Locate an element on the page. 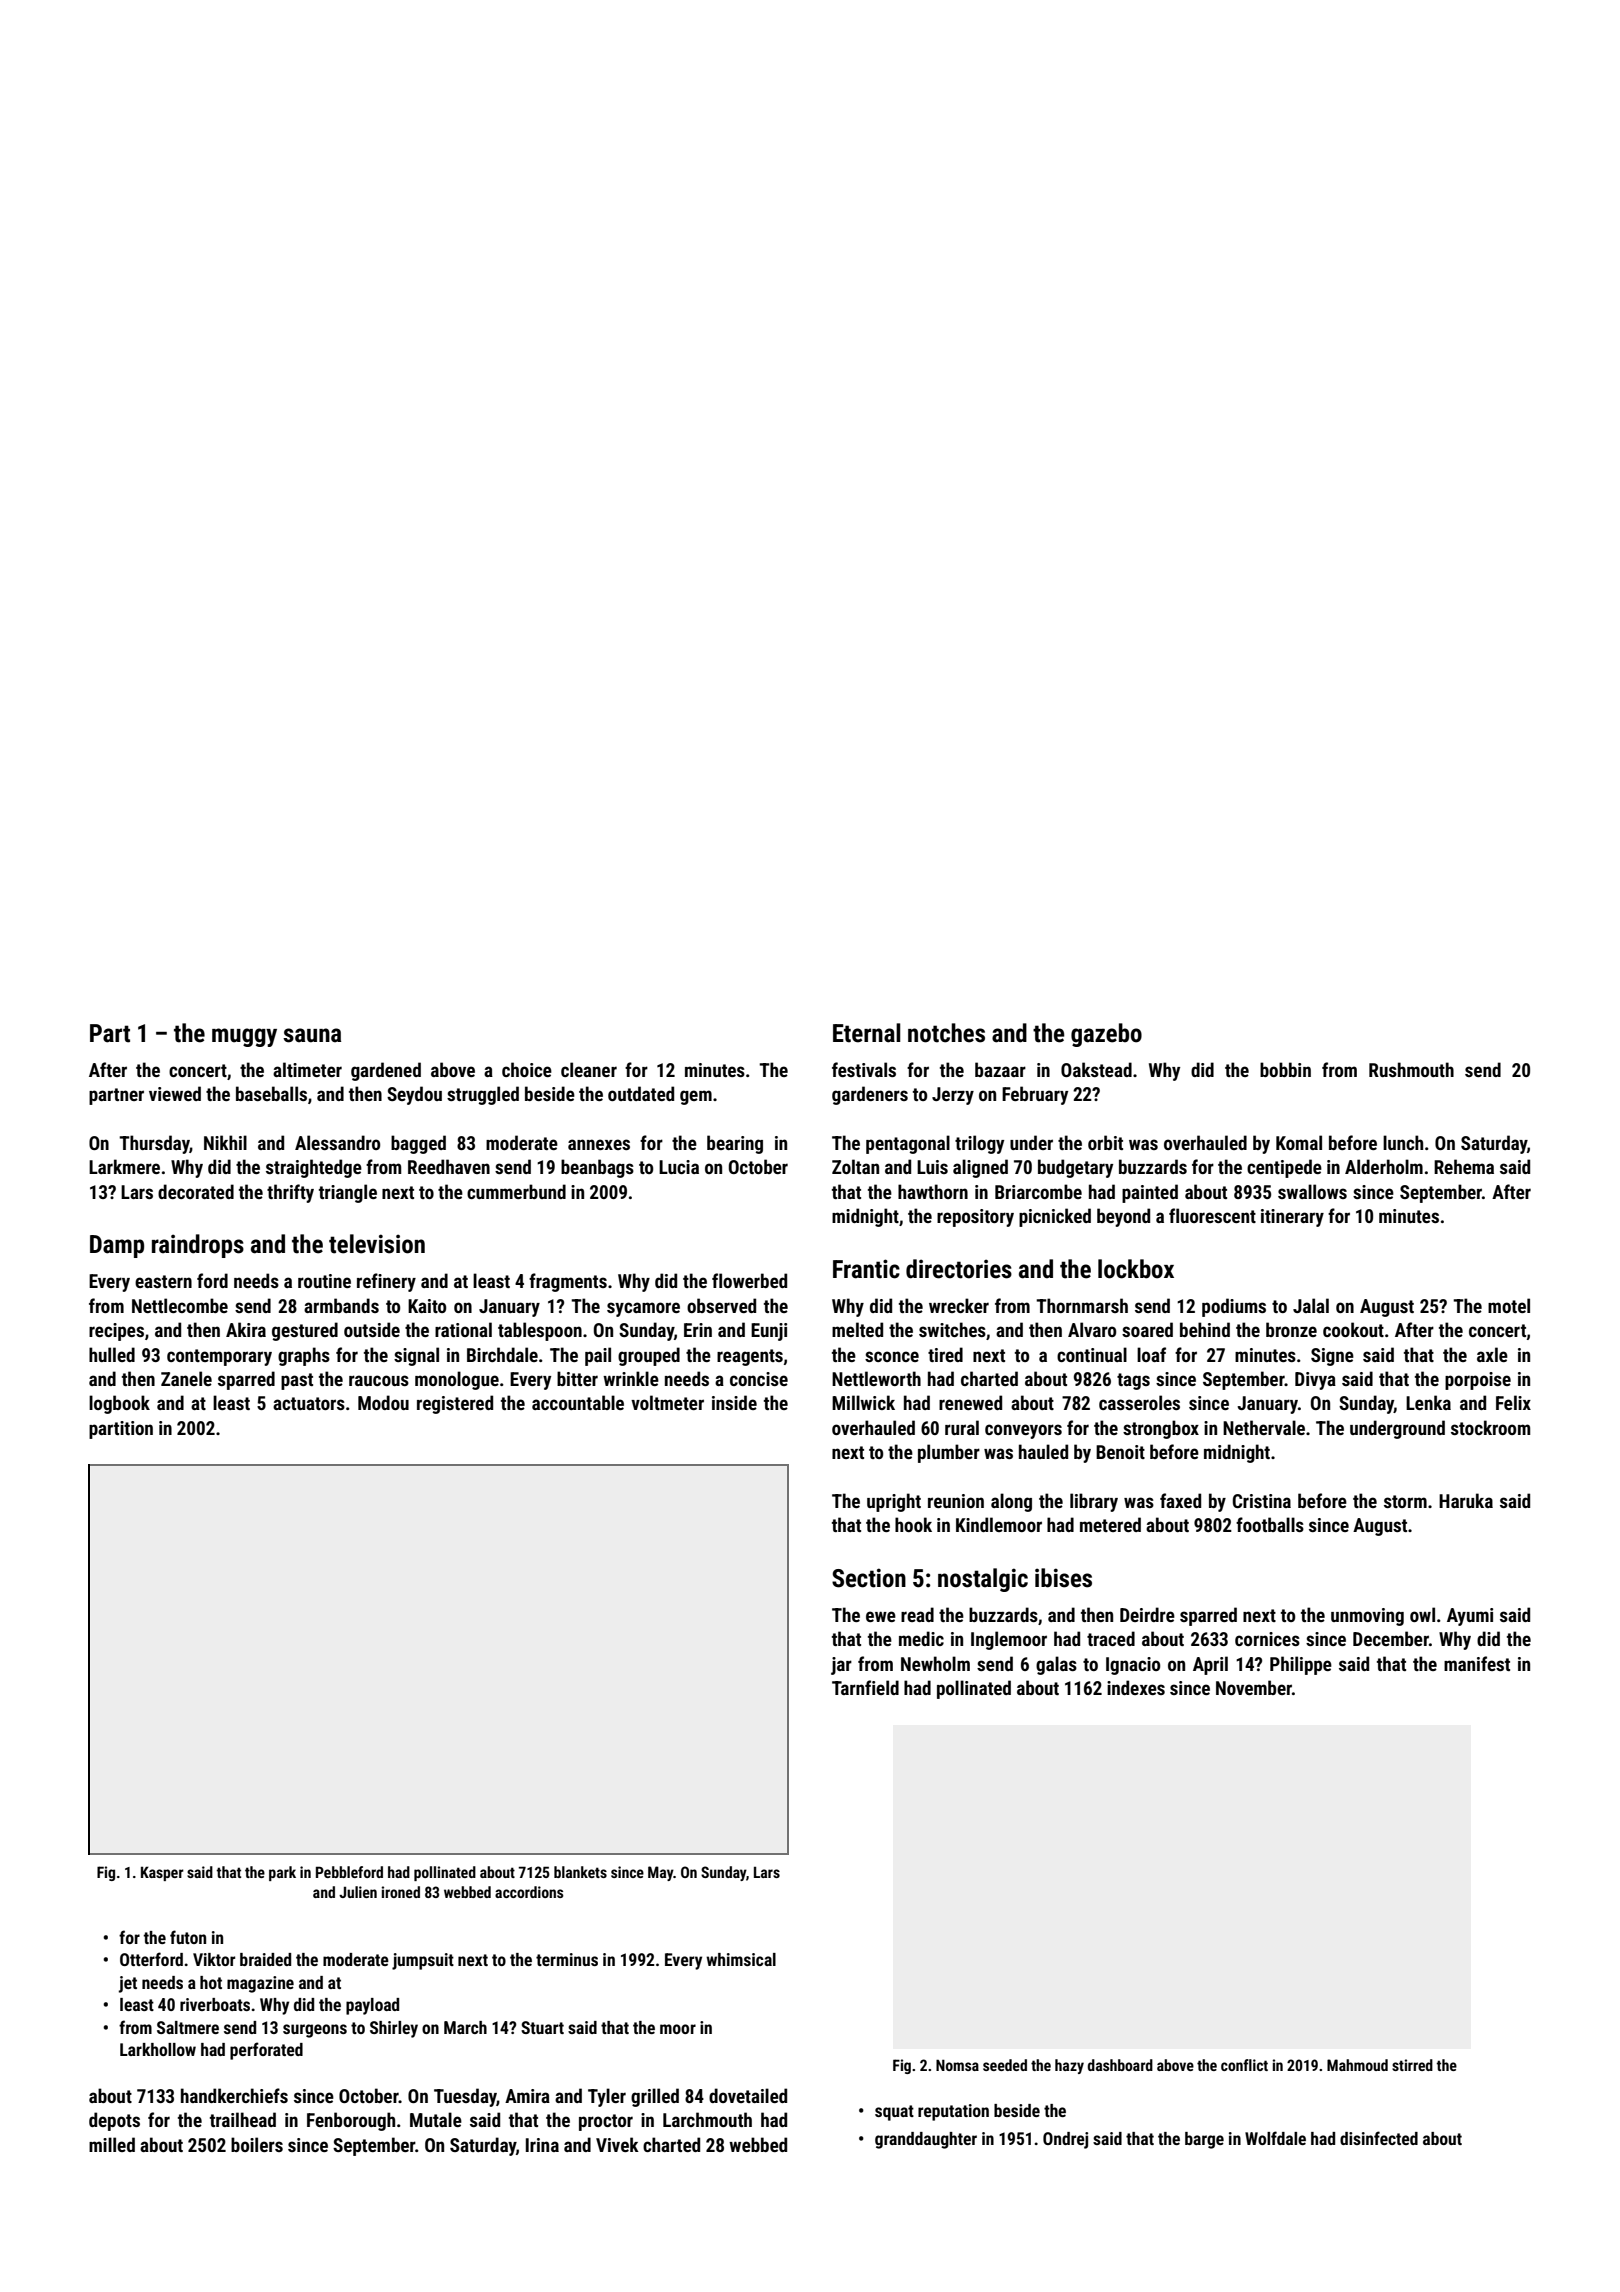 The width and height of the image is (1620, 2292). Saltmere is located at coordinates (188, 2027).
